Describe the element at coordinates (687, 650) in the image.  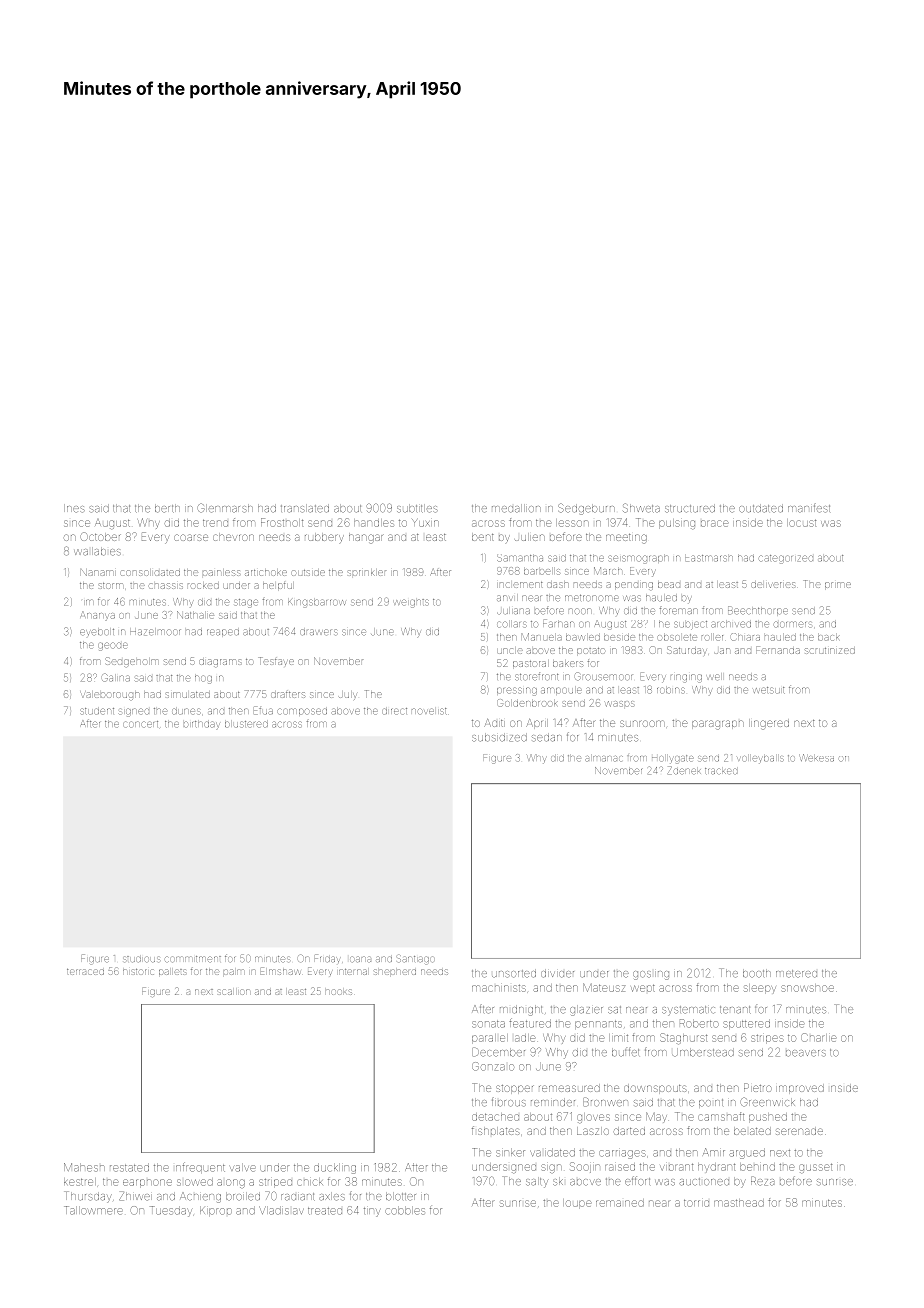
I see `Saturday` at that location.
